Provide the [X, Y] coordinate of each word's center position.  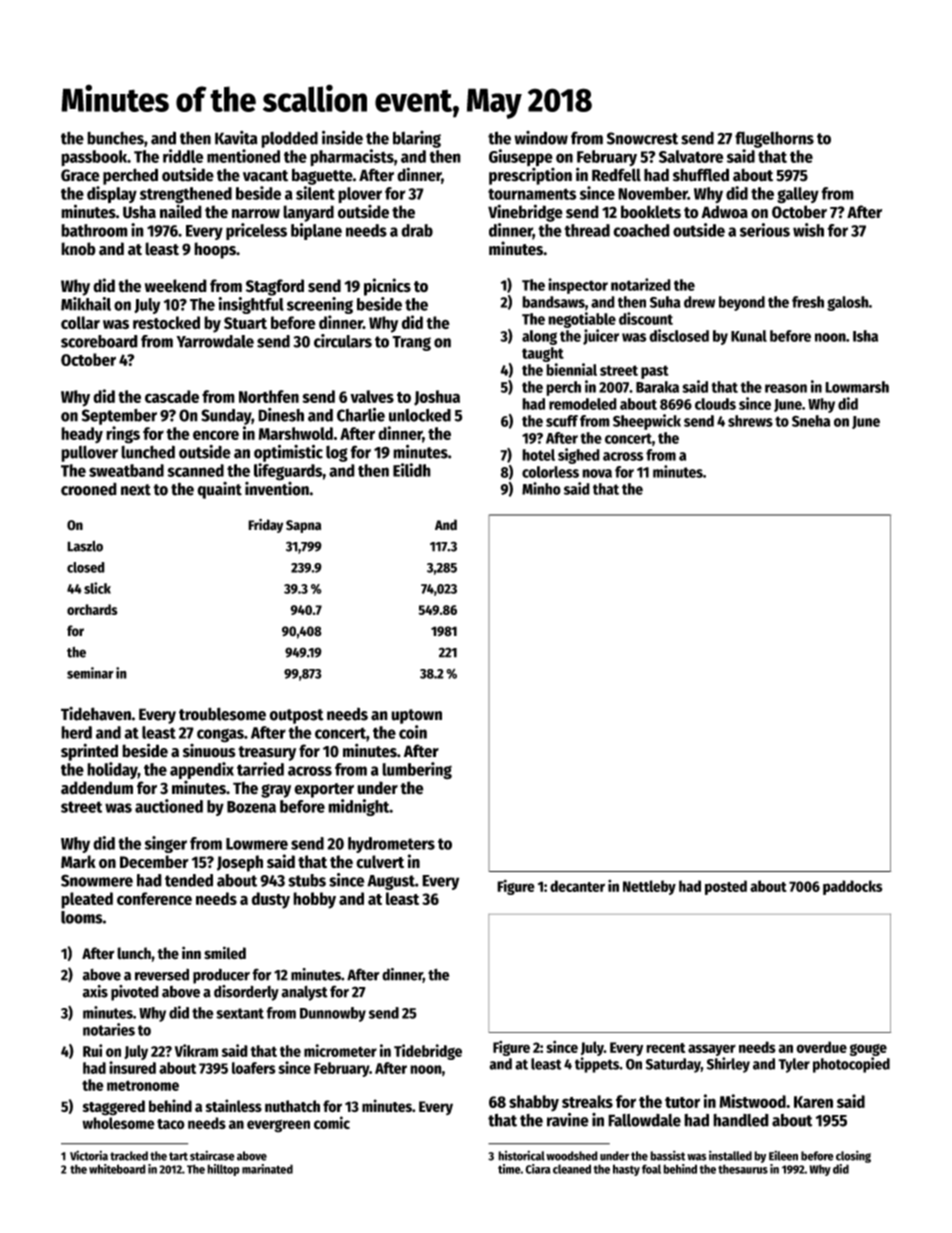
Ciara [538, 1169]
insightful [251, 305]
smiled [225, 953]
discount [646, 318]
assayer [712, 1050]
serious [765, 230]
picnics [387, 287]
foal [651, 1169]
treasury [267, 753]
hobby [314, 900]
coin [413, 732]
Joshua [437, 398]
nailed [181, 211]
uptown [416, 716]
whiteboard [117, 1169]
